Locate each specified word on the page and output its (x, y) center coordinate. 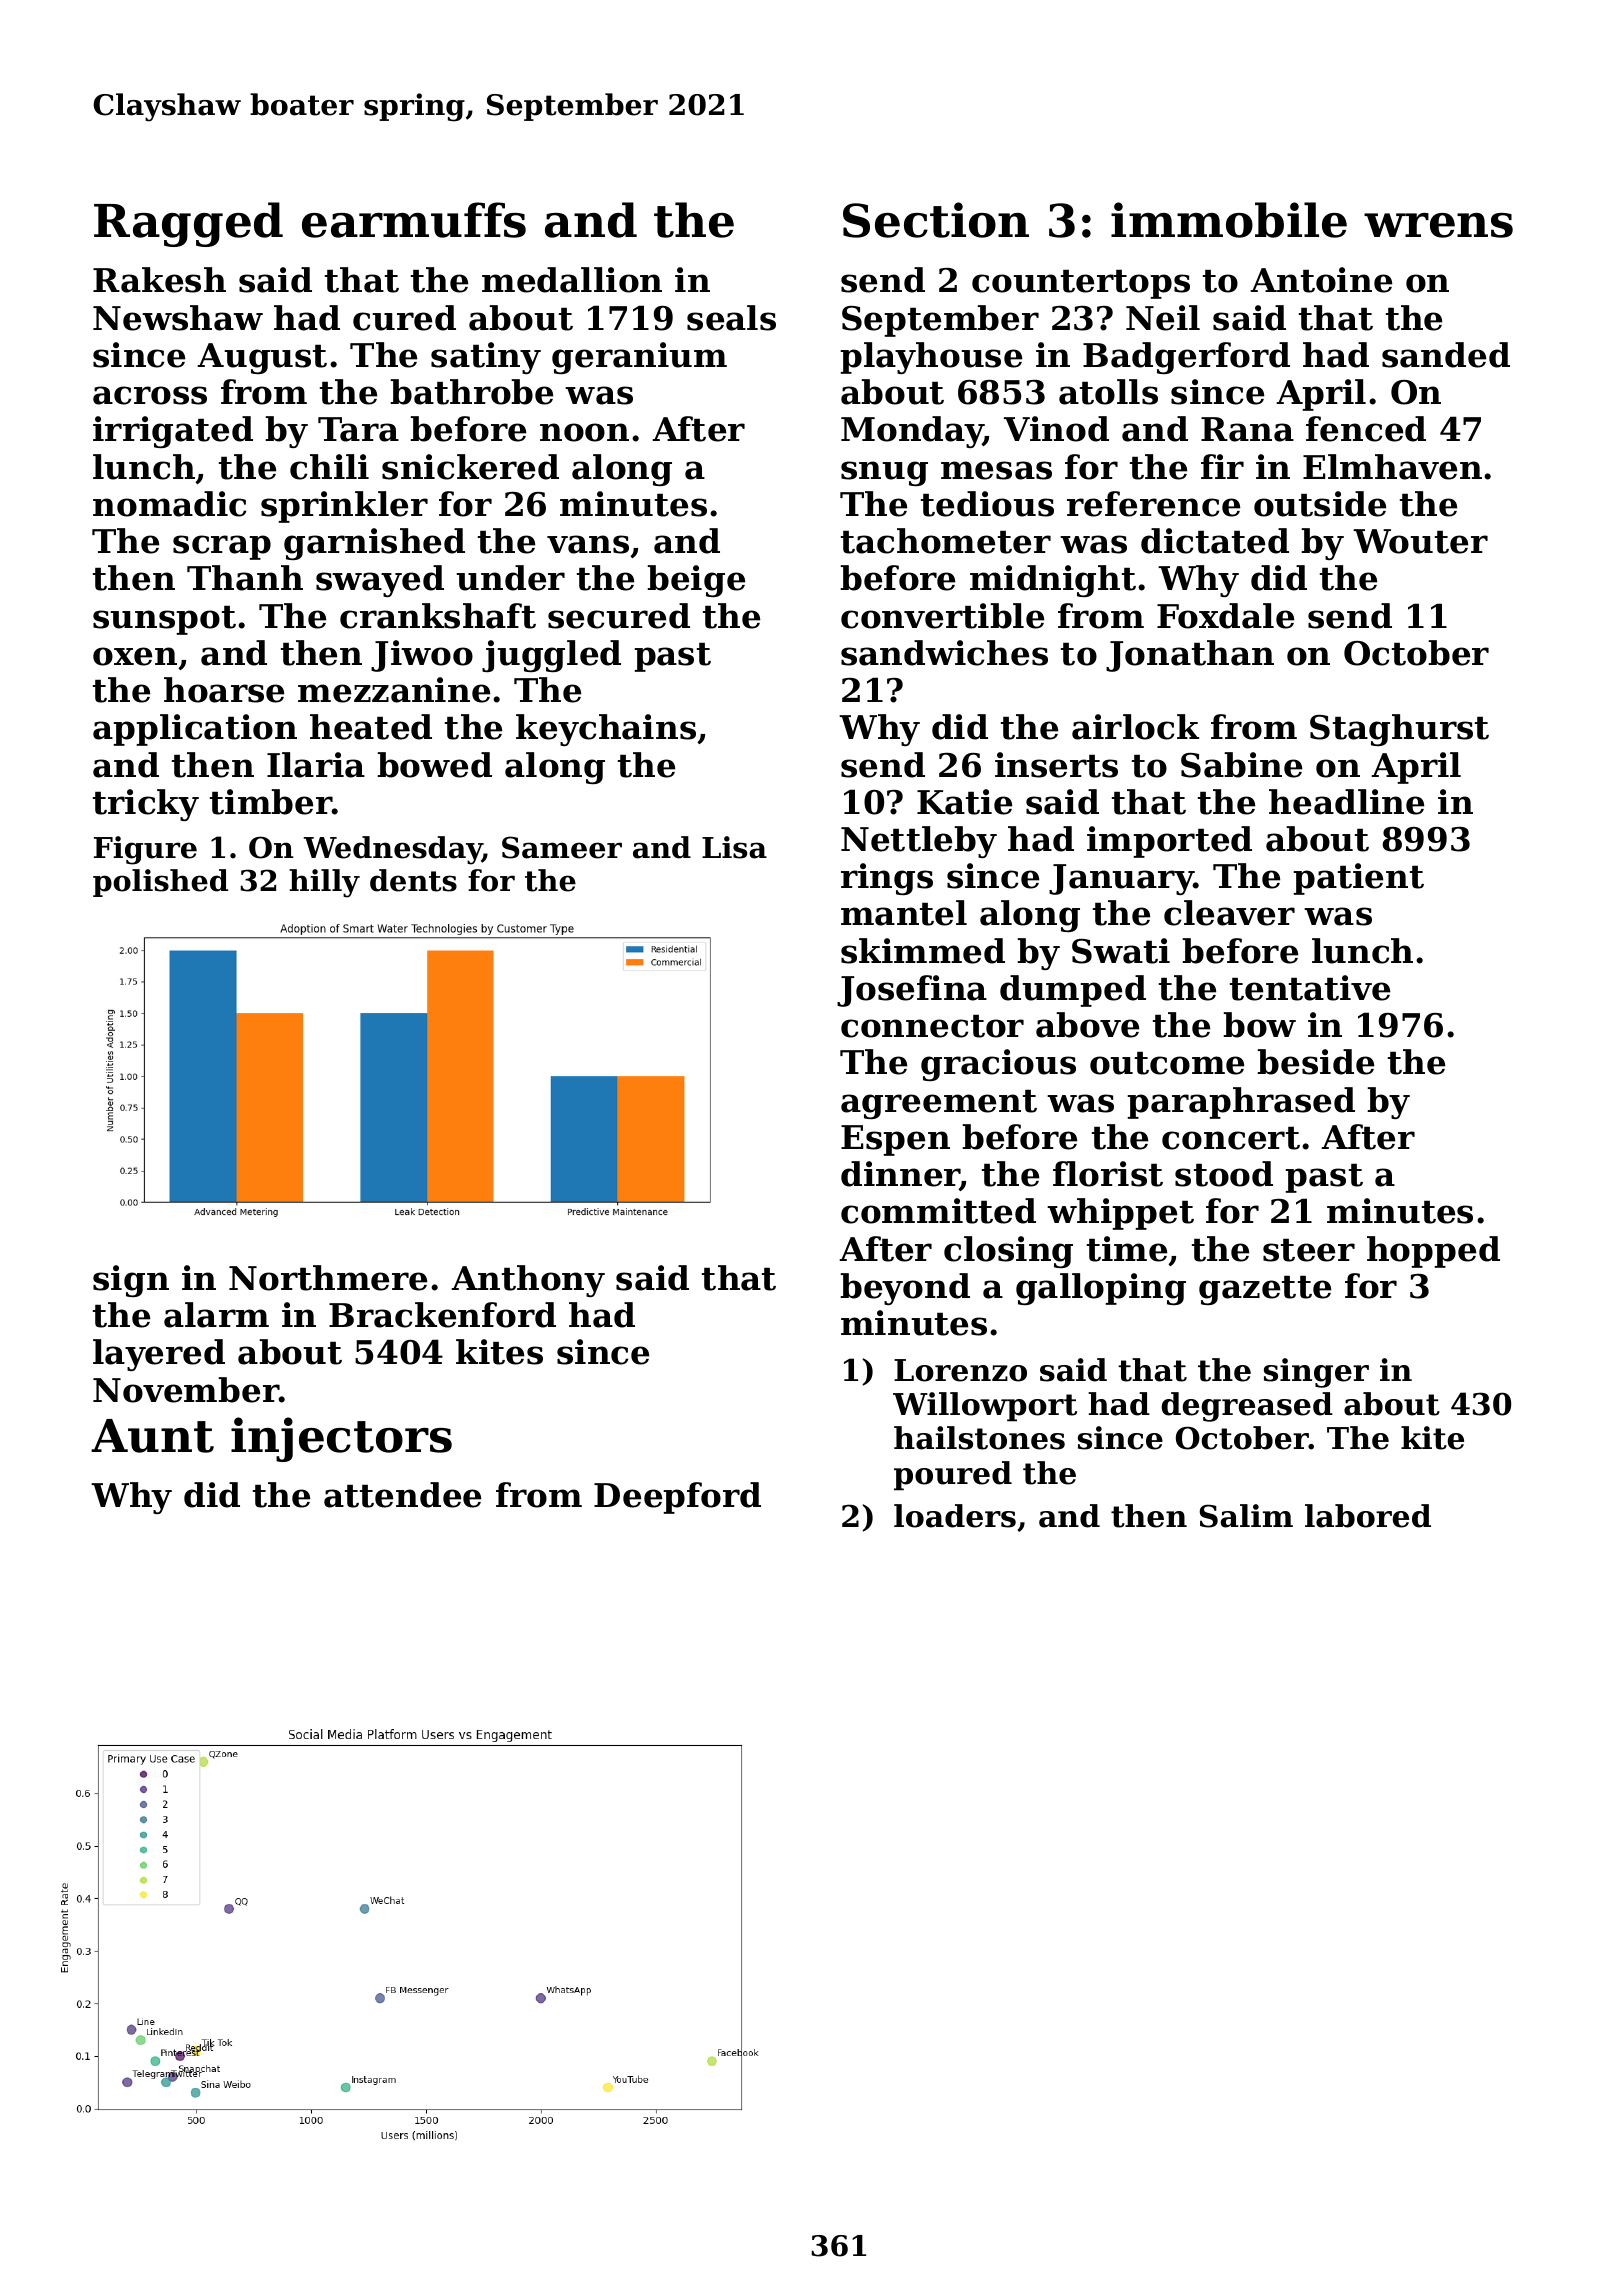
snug (884, 473)
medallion (572, 280)
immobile (1229, 220)
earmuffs (414, 220)
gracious (998, 1065)
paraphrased (1241, 1103)
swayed (380, 581)
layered (159, 1355)
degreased (1247, 1407)
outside (1320, 504)
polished (160, 883)
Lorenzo (960, 1370)
